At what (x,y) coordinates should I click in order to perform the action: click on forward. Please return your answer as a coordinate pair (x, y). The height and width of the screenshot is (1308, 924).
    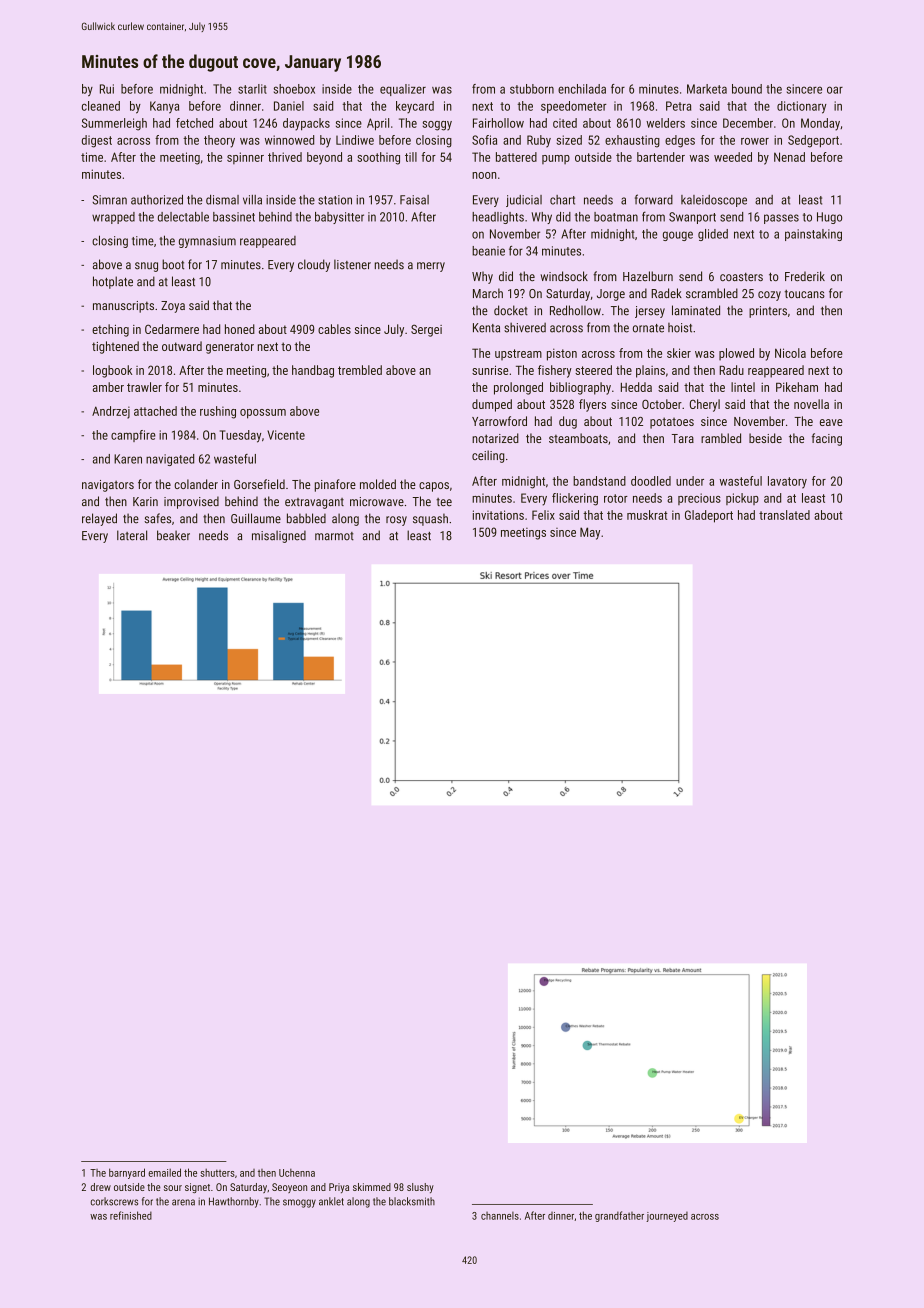
    Looking at the image, I should click on (654, 199).
